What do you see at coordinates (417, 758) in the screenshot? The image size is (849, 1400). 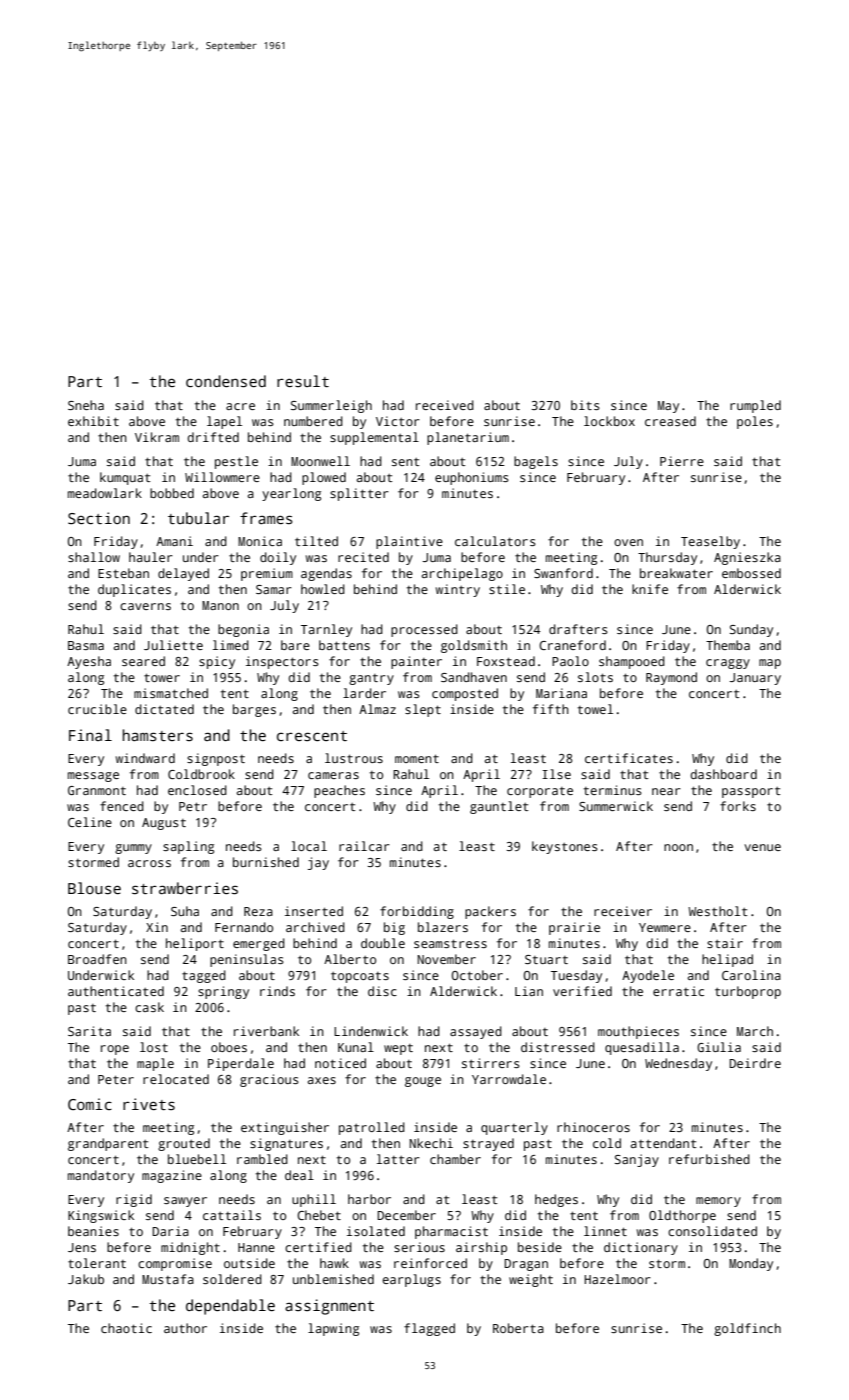 I see `moment` at bounding box center [417, 758].
